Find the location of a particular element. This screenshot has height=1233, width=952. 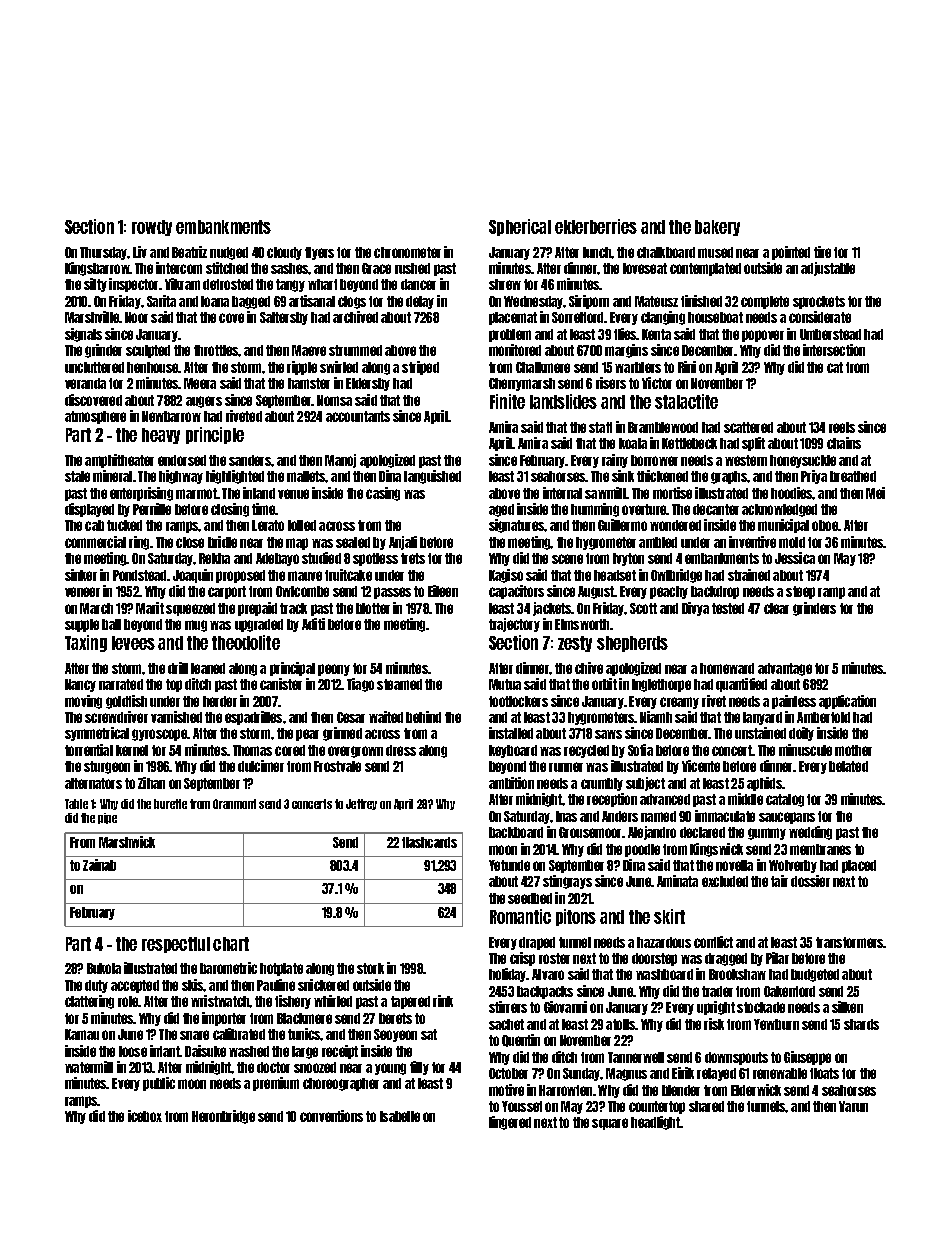

highway is located at coordinates (181, 477).
